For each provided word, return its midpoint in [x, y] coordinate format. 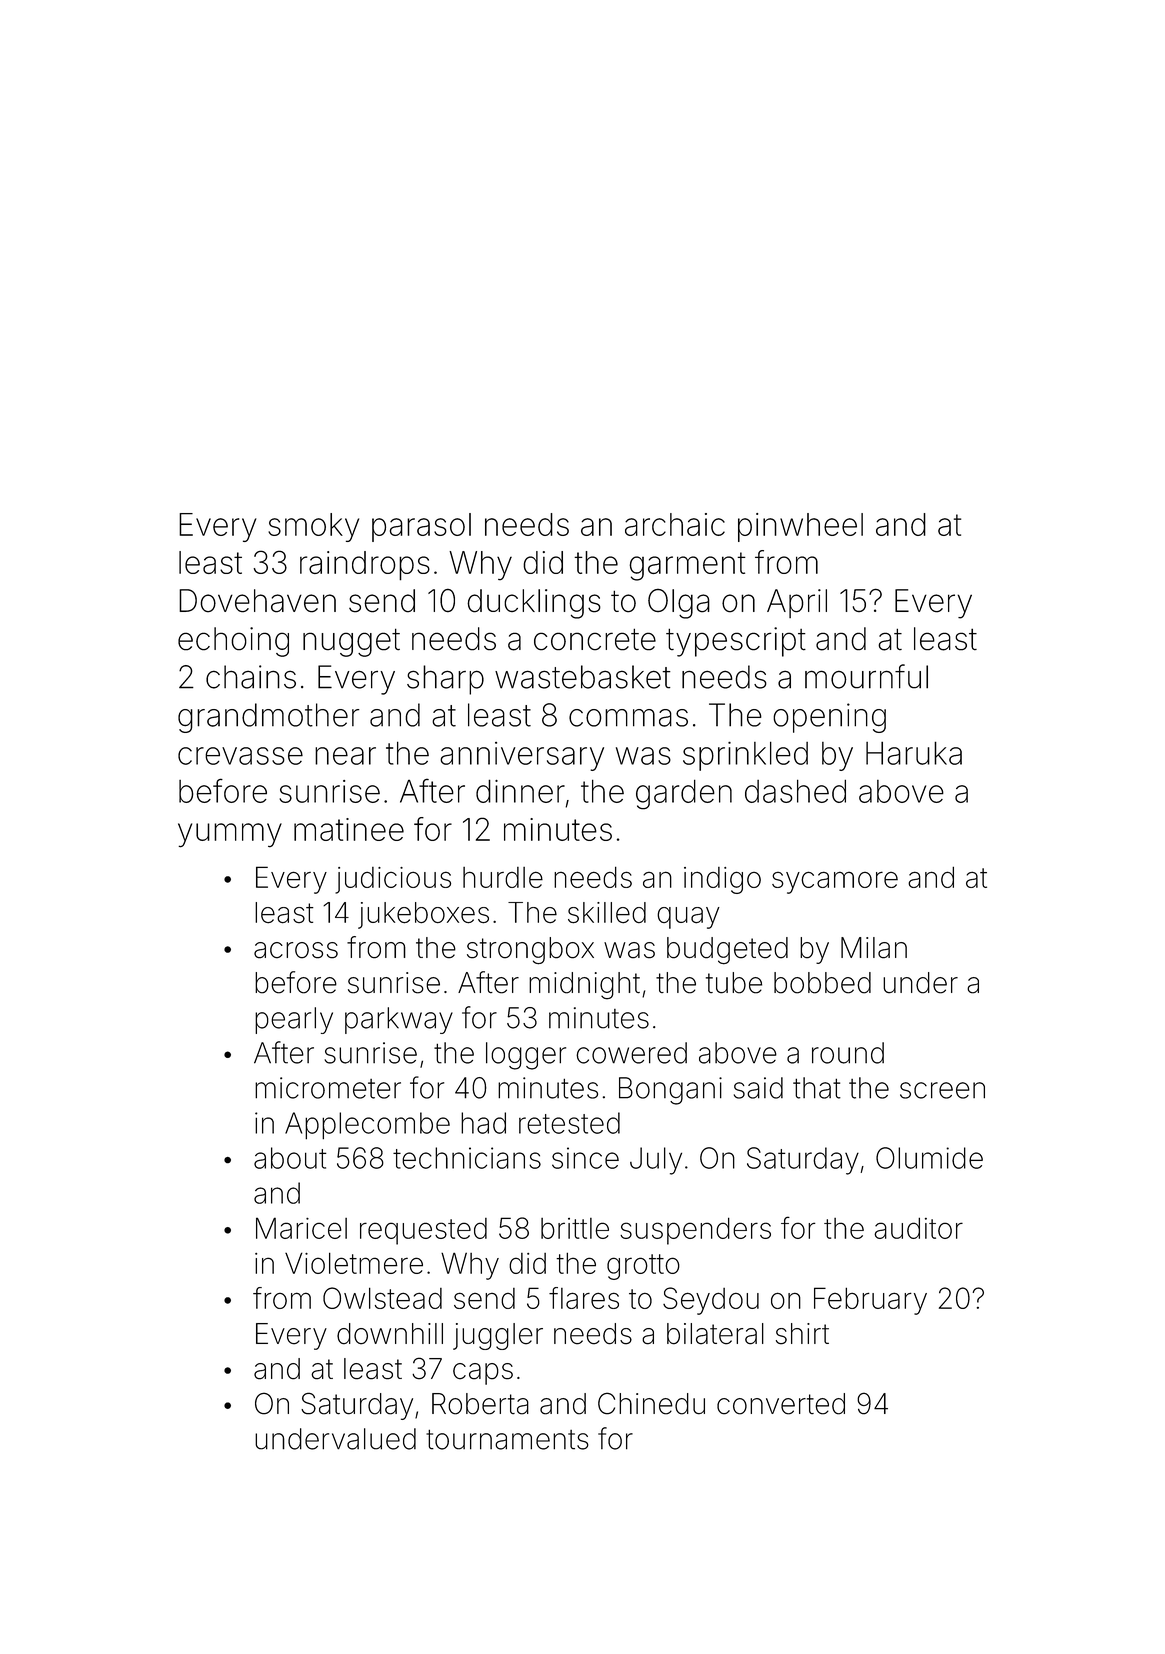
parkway [399, 1020]
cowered [631, 1053]
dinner [520, 791]
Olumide [929, 1158]
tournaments [507, 1439]
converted [781, 1404]
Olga [679, 604]
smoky [313, 527]
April [797, 603]
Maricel [301, 1228]
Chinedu [651, 1403]
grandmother [269, 718]
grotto [643, 1267]
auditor [918, 1228]
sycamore [835, 882]
